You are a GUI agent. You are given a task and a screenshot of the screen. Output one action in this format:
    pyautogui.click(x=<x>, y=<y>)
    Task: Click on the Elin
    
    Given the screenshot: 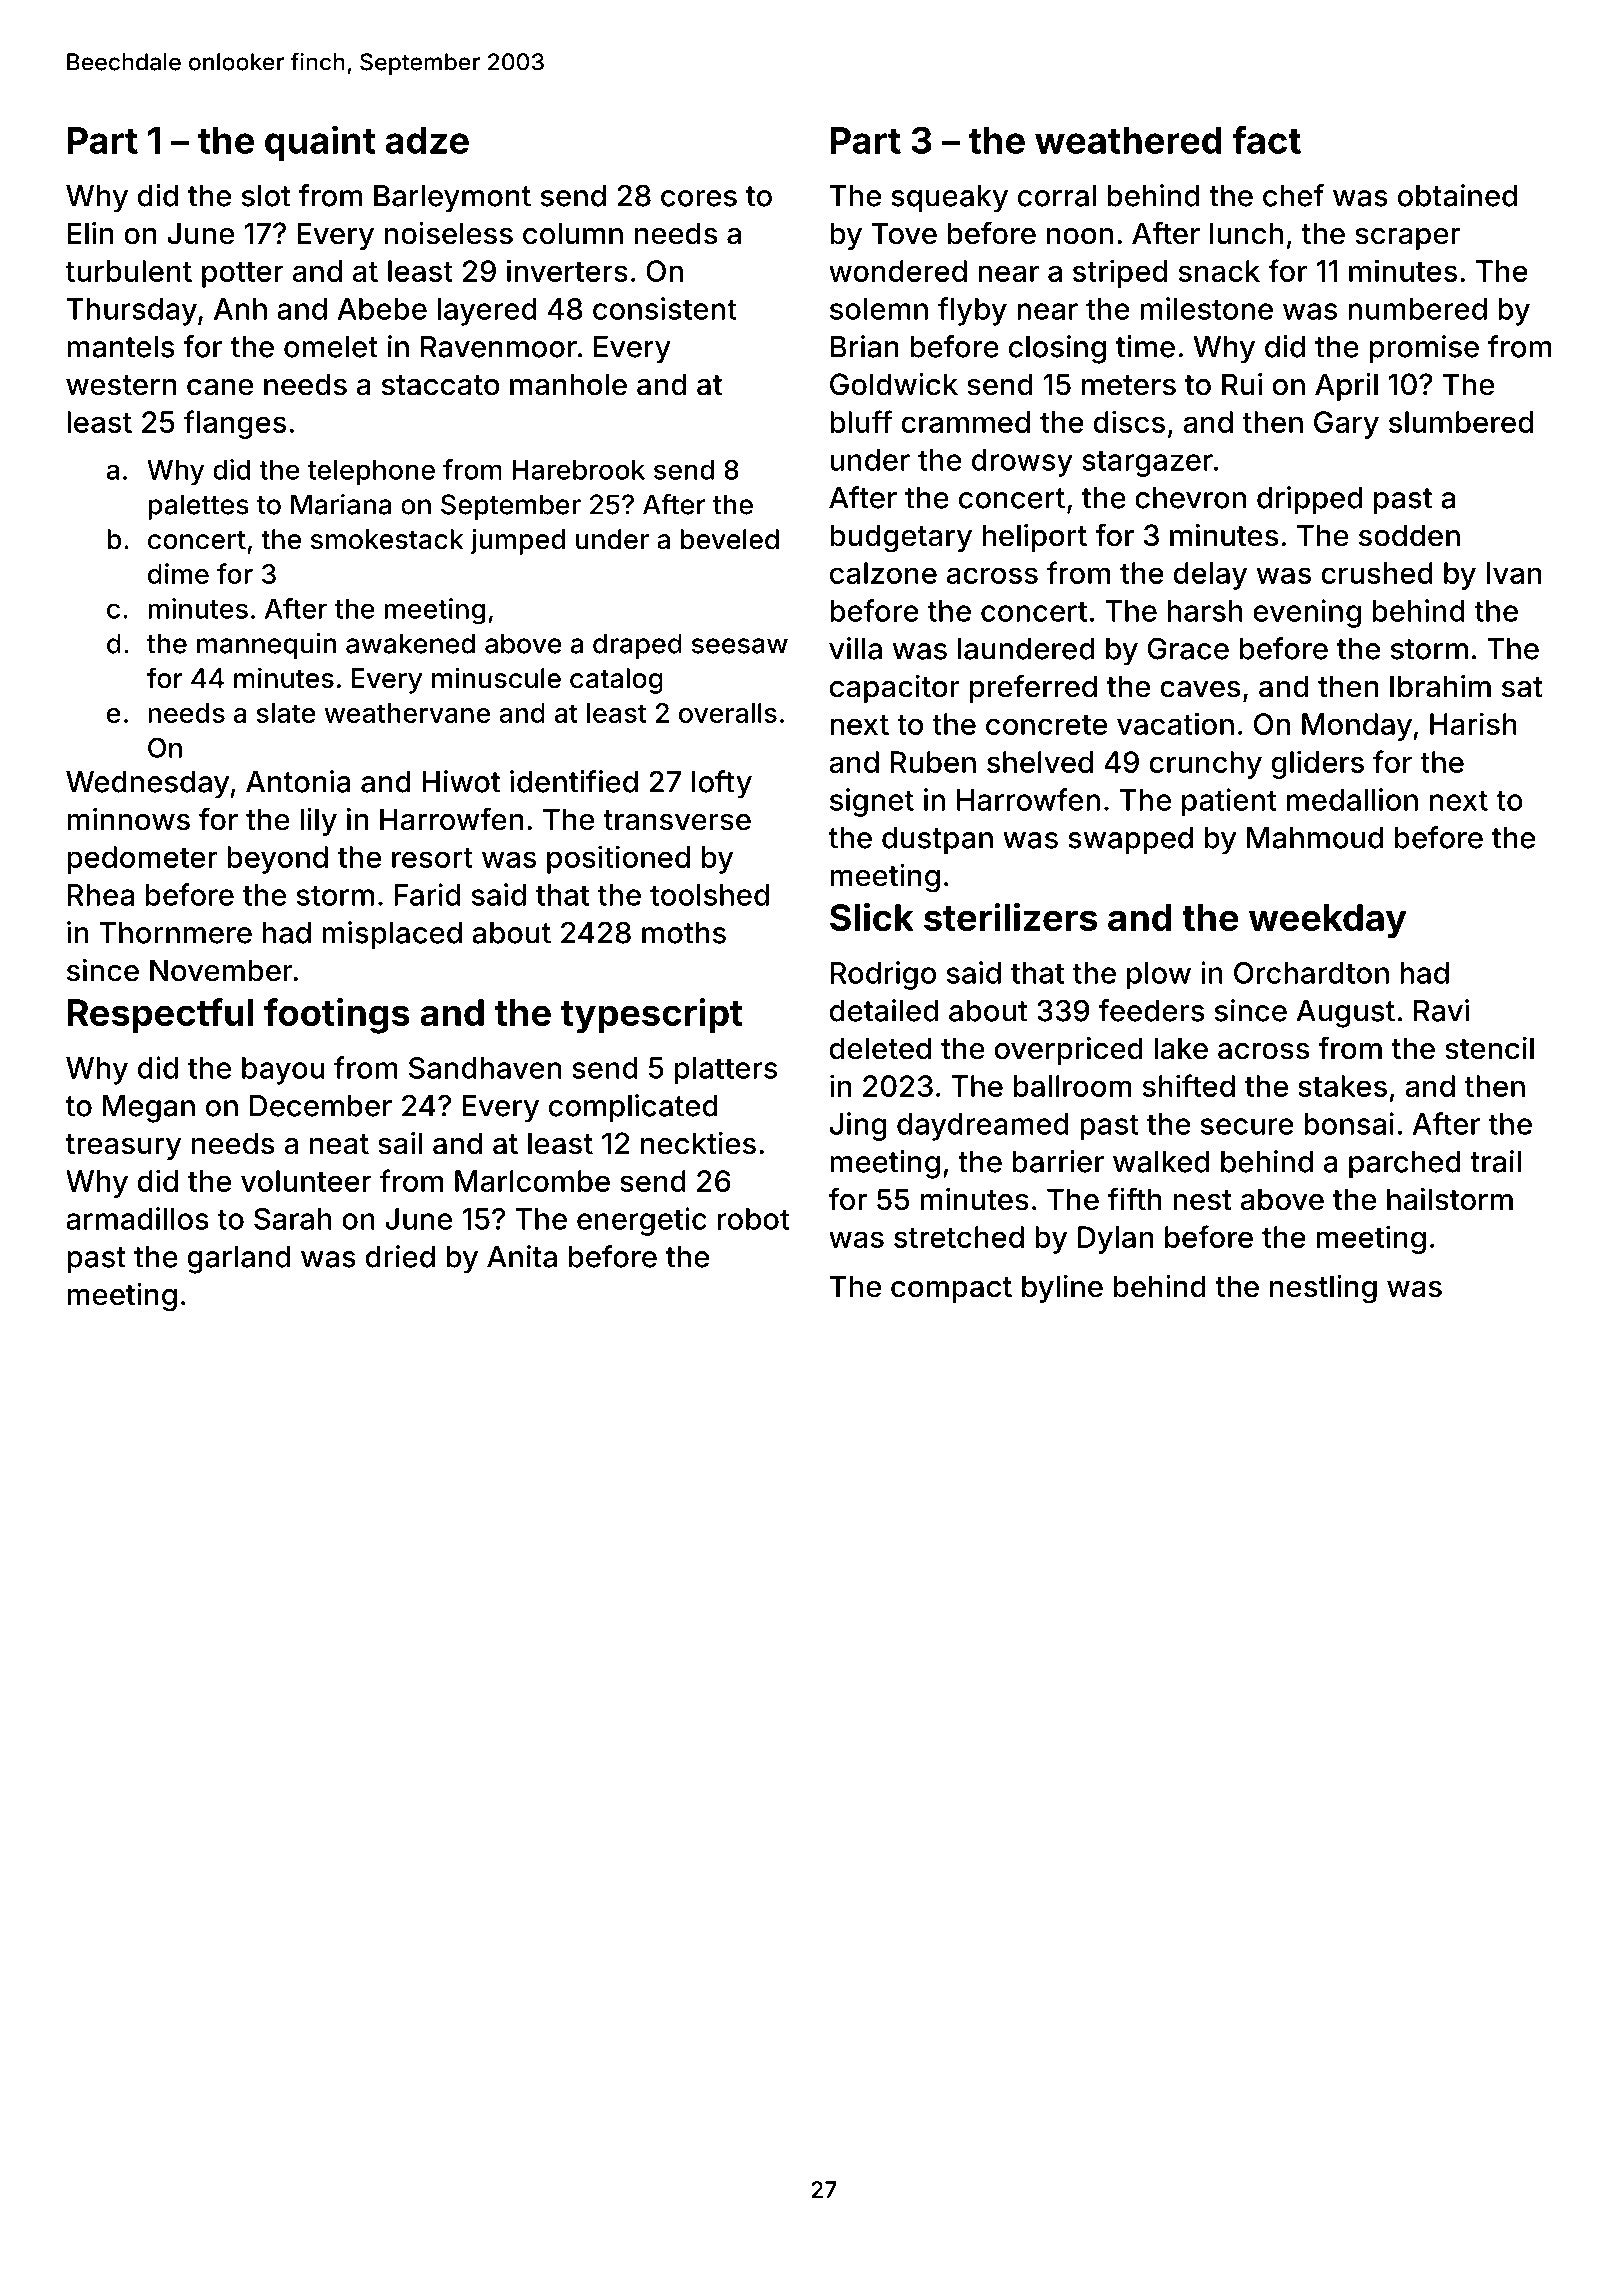 What is the action you would take?
    pyautogui.click(x=90, y=233)
